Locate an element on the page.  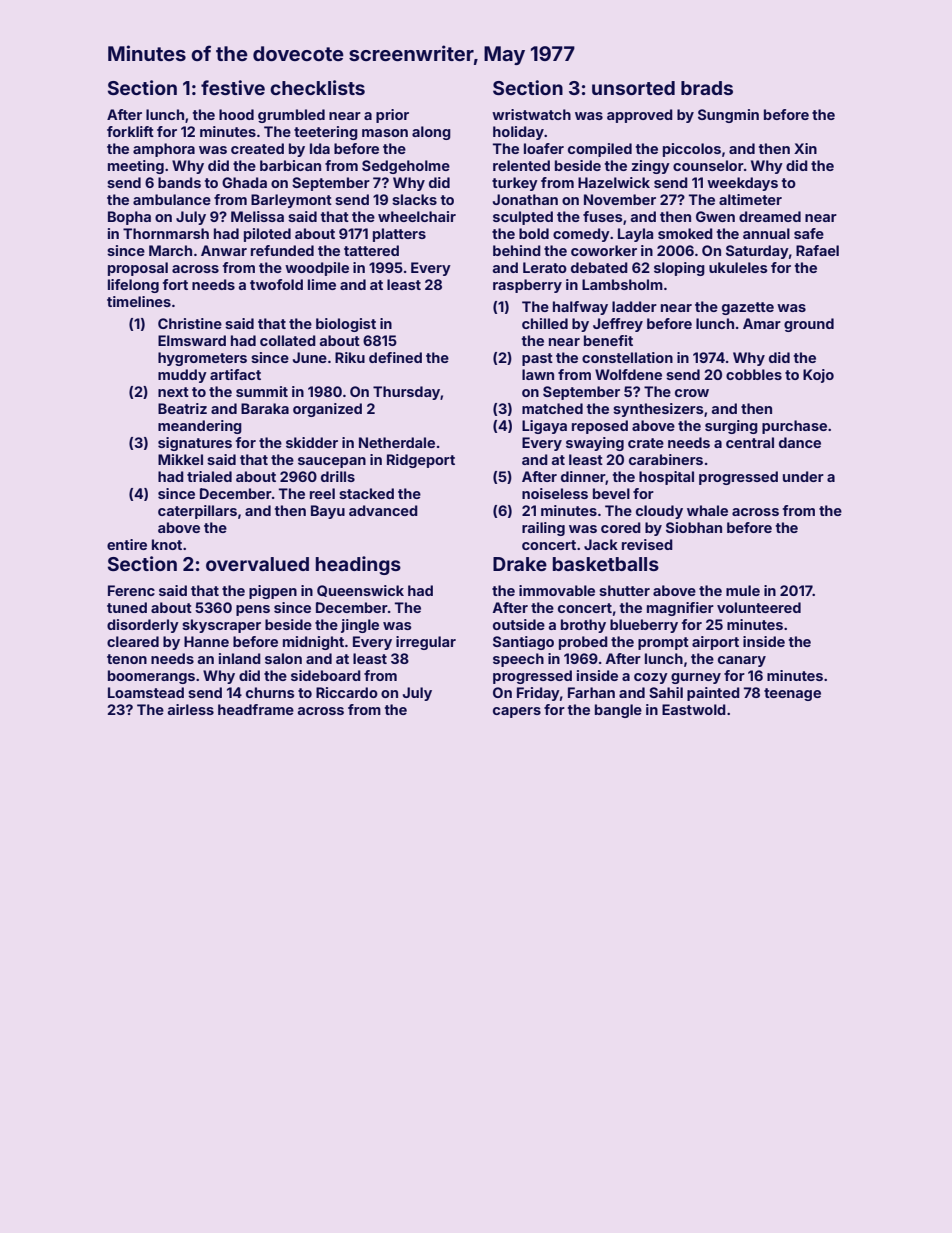
festive is located at coordinates (233, 87).
